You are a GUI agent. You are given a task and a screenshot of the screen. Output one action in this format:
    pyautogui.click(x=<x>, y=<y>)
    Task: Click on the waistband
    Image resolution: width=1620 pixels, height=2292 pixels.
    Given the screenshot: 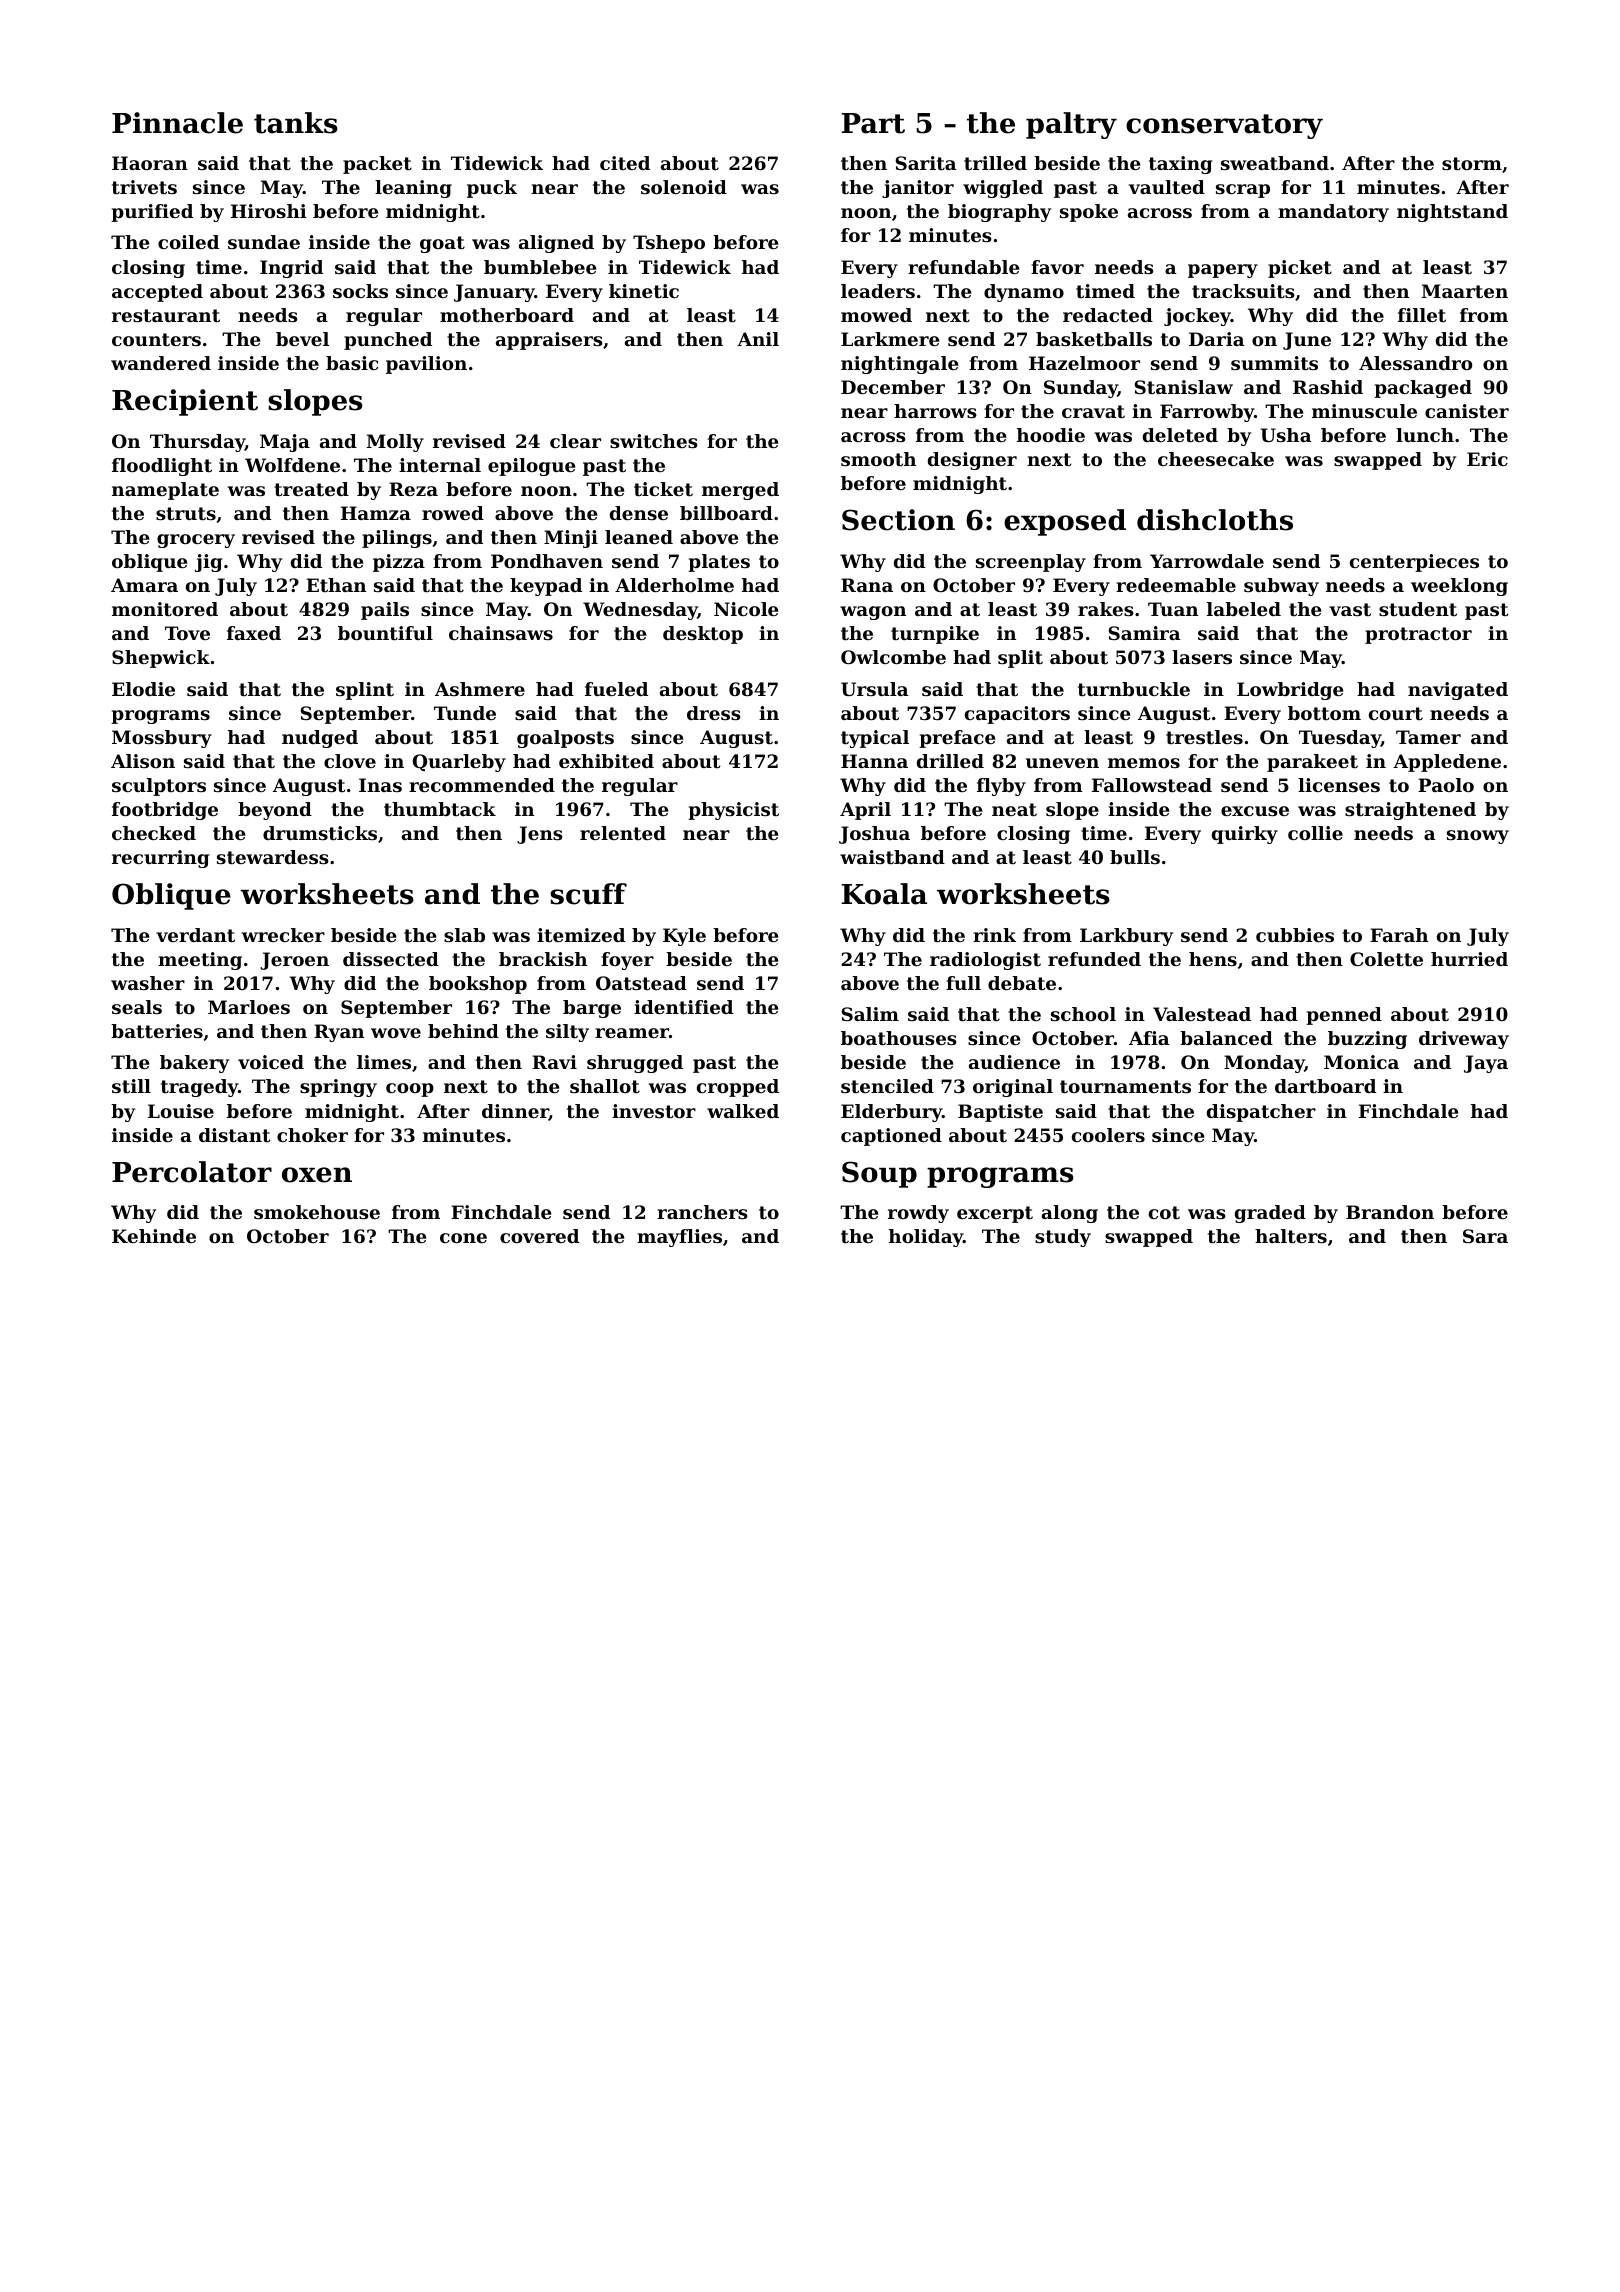 What is the action you would take?
    pyautogui.click(x=892, y=857)
